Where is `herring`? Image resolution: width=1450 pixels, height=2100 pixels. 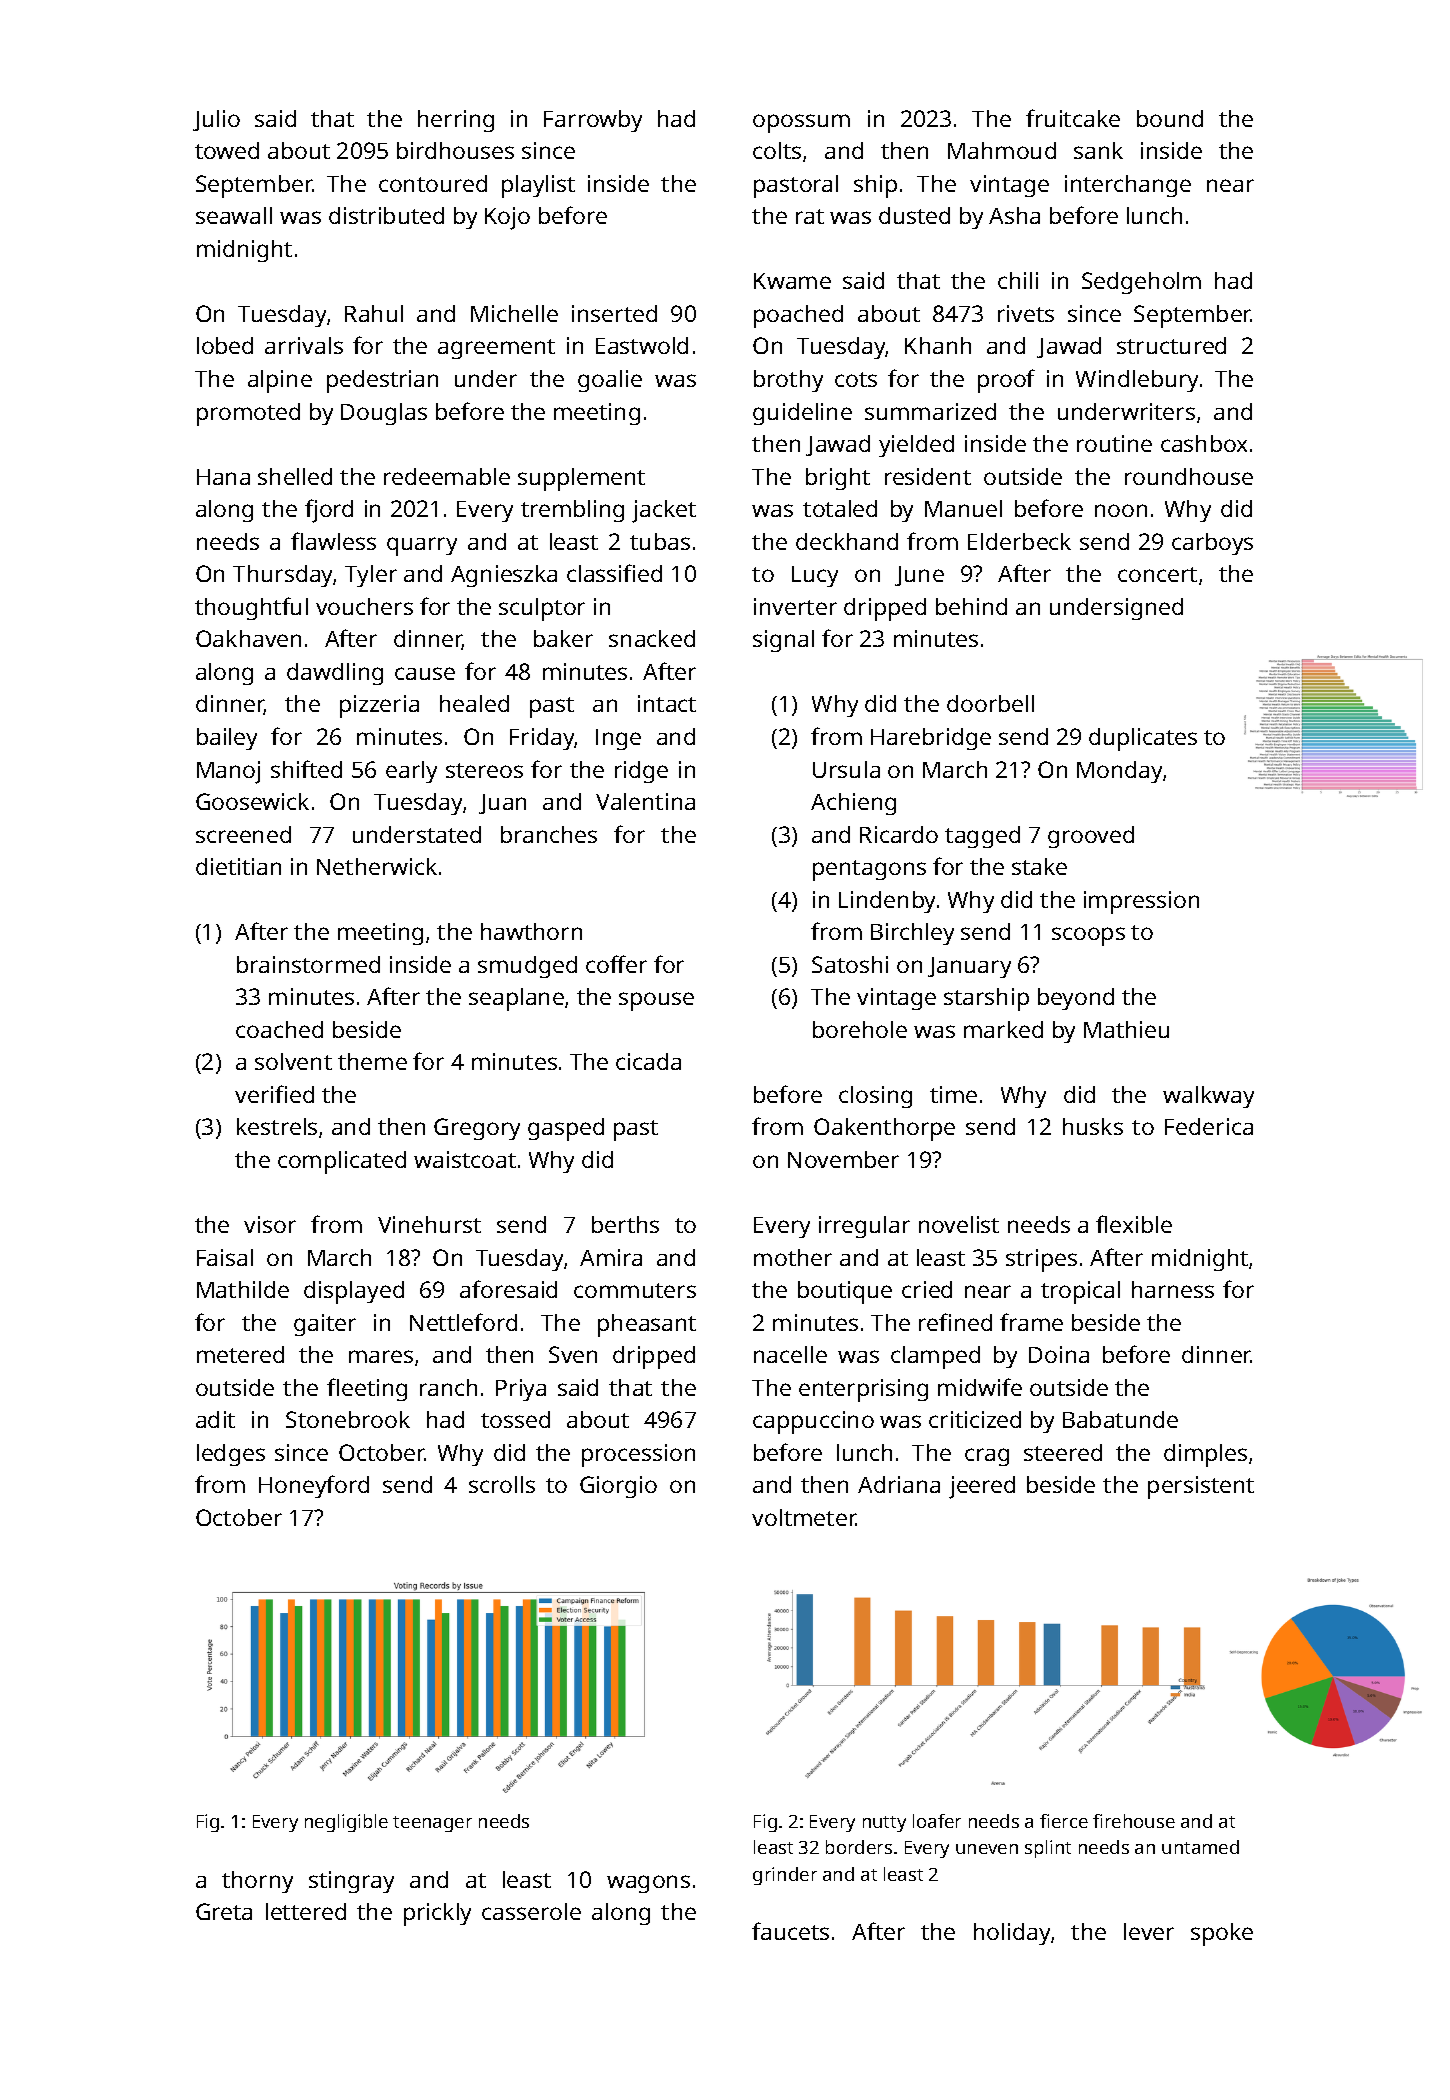
herring is located at coordinates (456, 121).
